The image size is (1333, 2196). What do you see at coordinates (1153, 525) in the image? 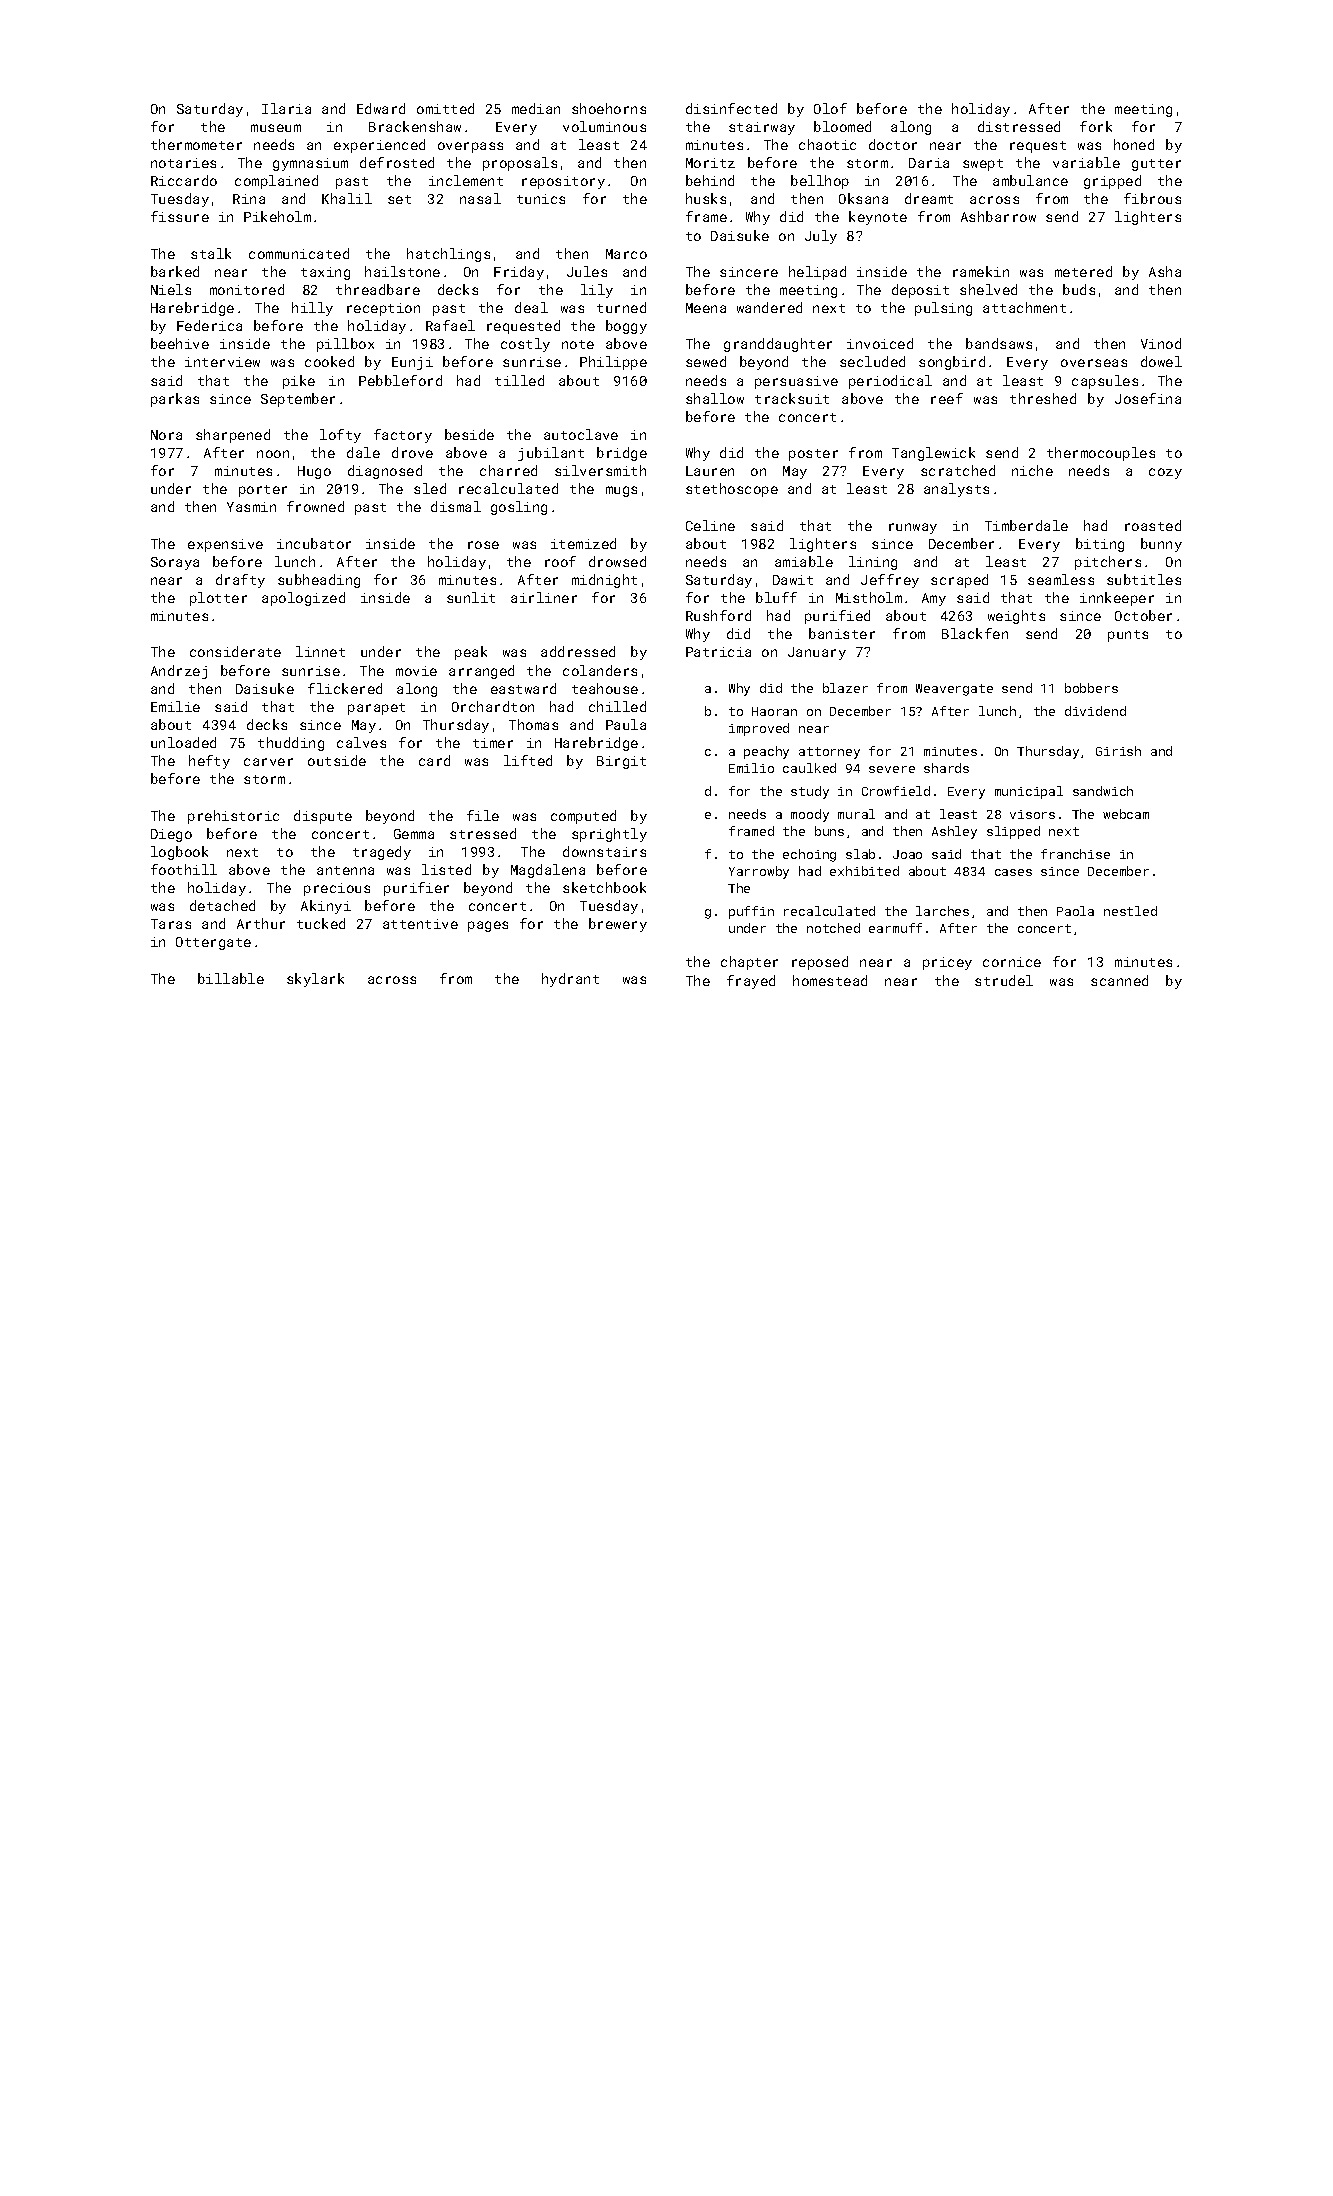
I see `roasted` at bounding box center [1153, 525].
